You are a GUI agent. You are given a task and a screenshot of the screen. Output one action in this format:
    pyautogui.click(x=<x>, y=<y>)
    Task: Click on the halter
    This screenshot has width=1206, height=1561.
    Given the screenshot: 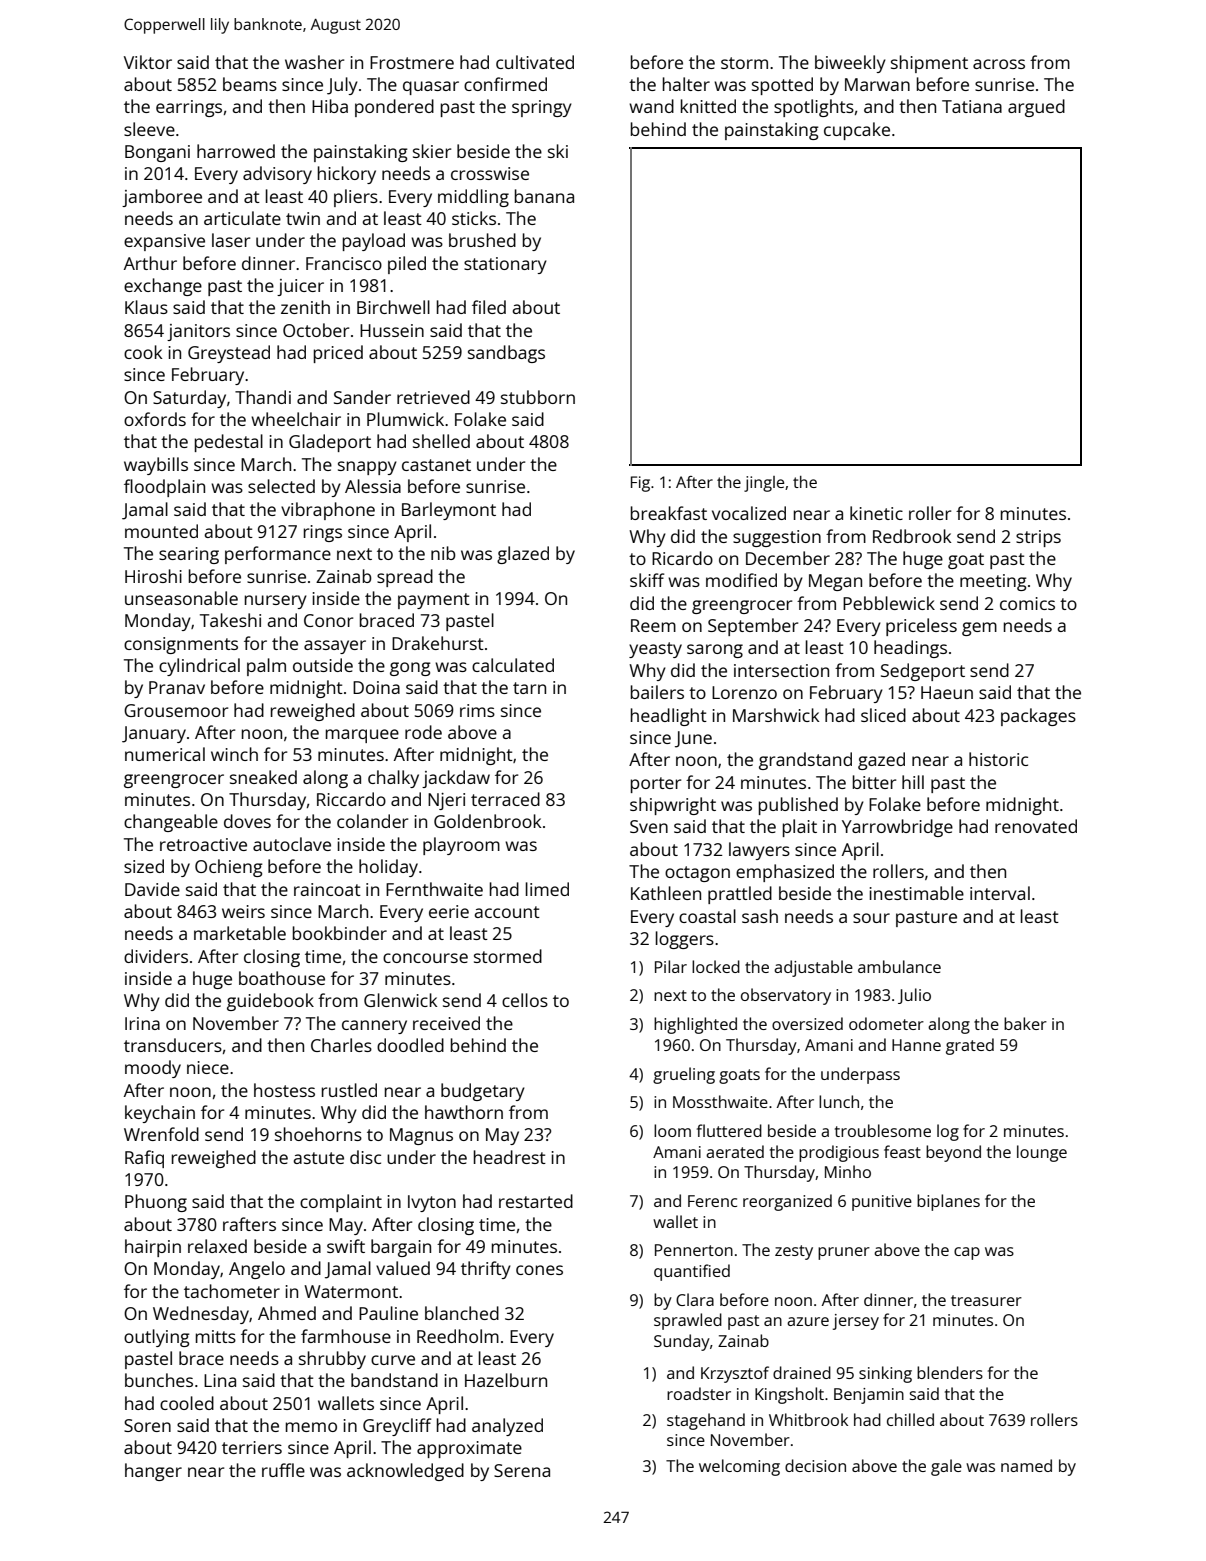 What is the action you would take?
    pyautogui.click(x=686, y=84)
